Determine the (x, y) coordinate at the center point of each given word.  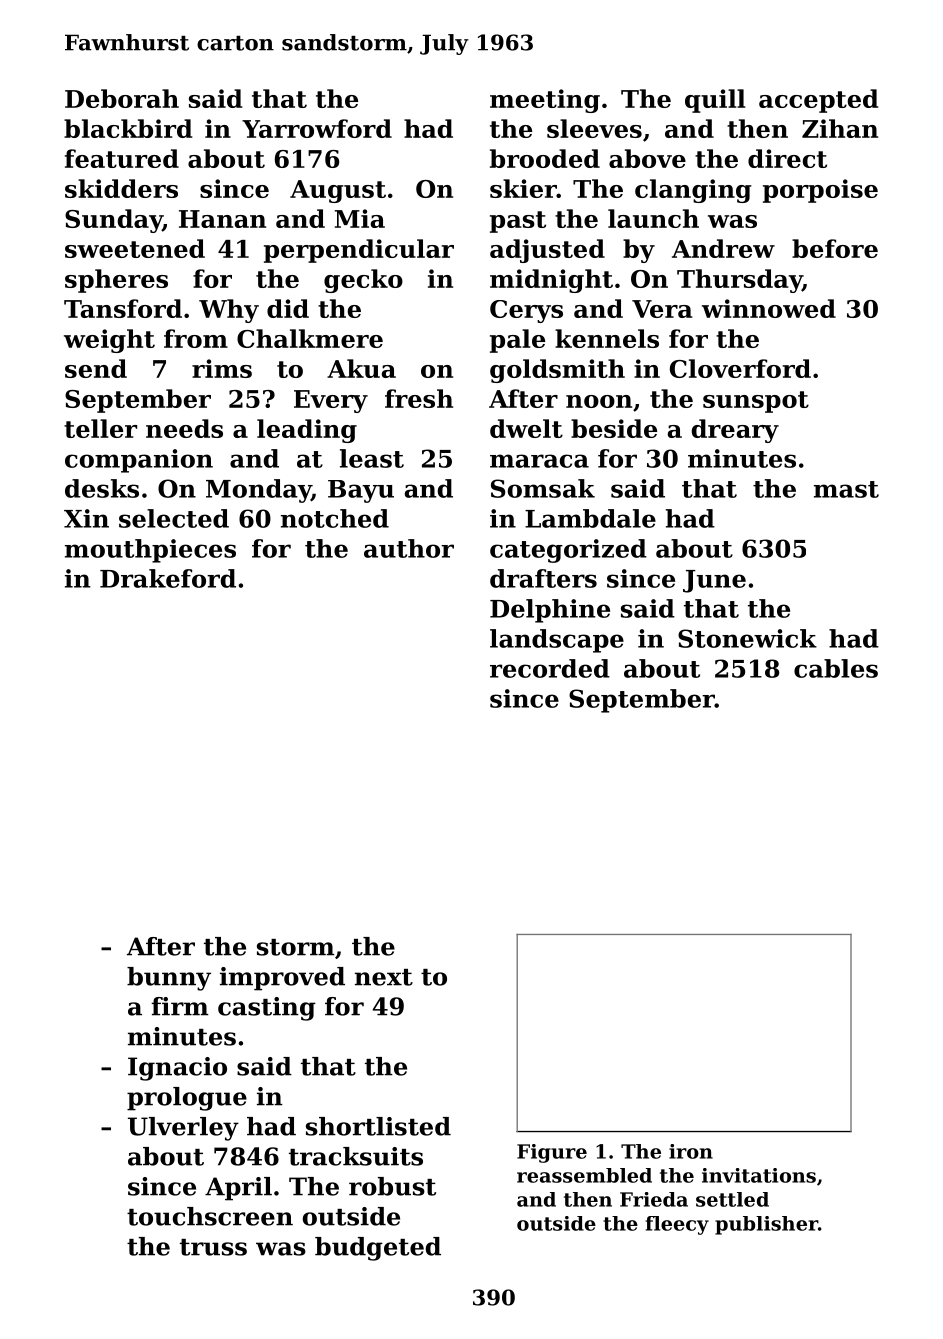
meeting (545, 101)
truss (213, 1247)
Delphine (550, 611)
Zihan (840, 128)
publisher (766, 1225)
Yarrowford (317, 128)
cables (836, 668)
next (384, 977)
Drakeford (168, 578)
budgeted (378, 1249)
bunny (169, 979)
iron (691, 1151)
